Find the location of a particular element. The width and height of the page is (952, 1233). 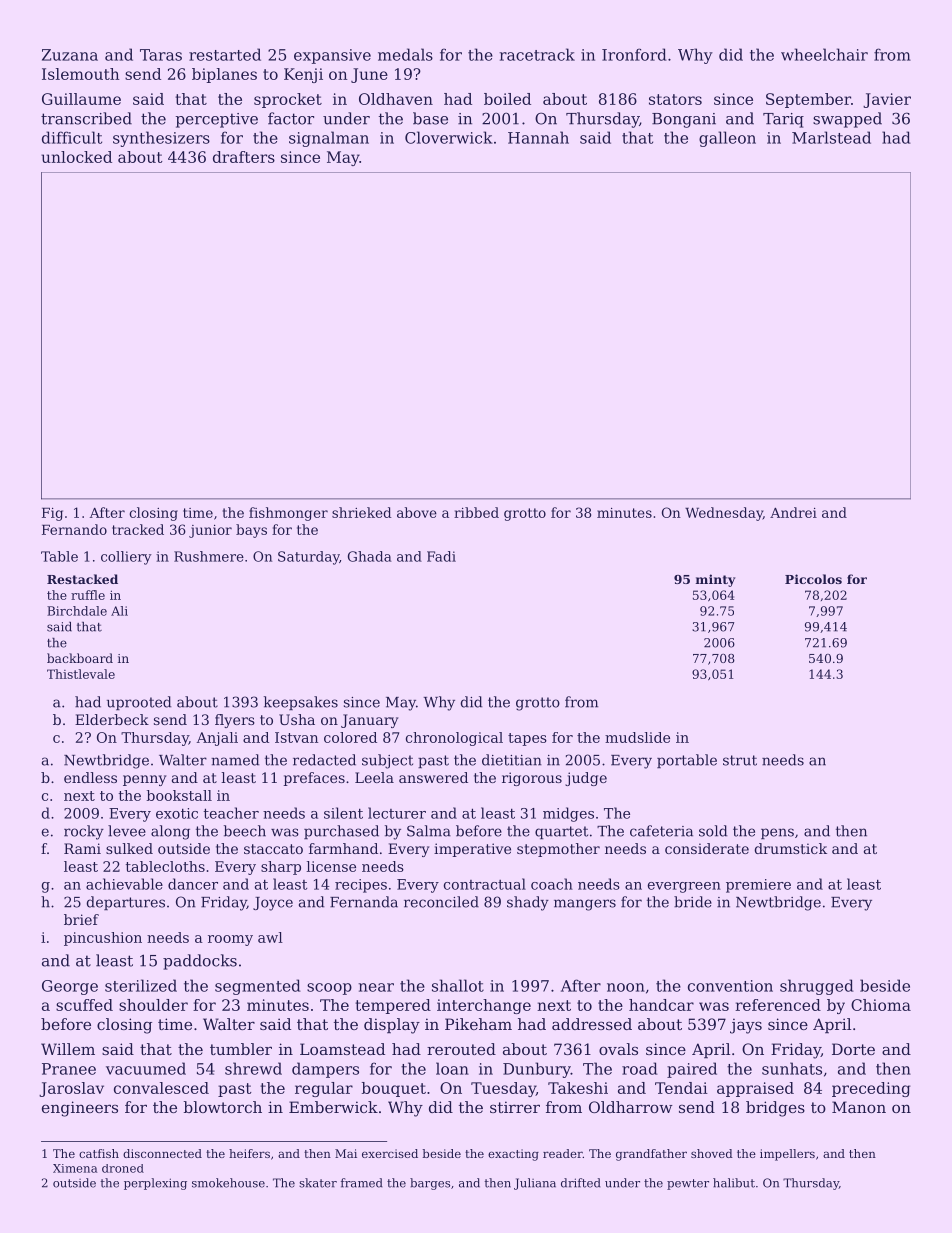

Ximena is located at coordinates (75, 1168).
